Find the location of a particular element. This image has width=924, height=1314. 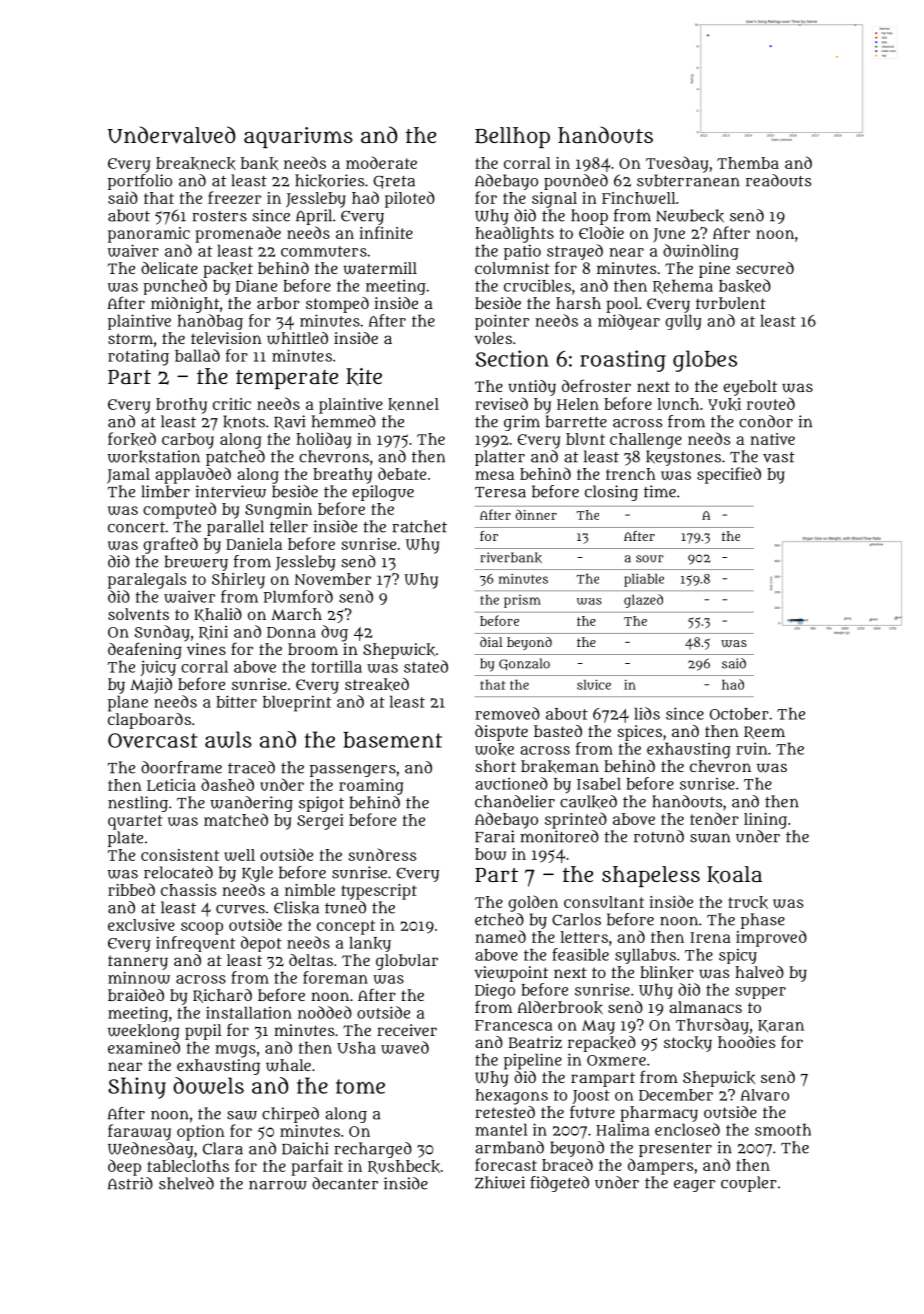

Themba is located at coordinates (748, 163).
